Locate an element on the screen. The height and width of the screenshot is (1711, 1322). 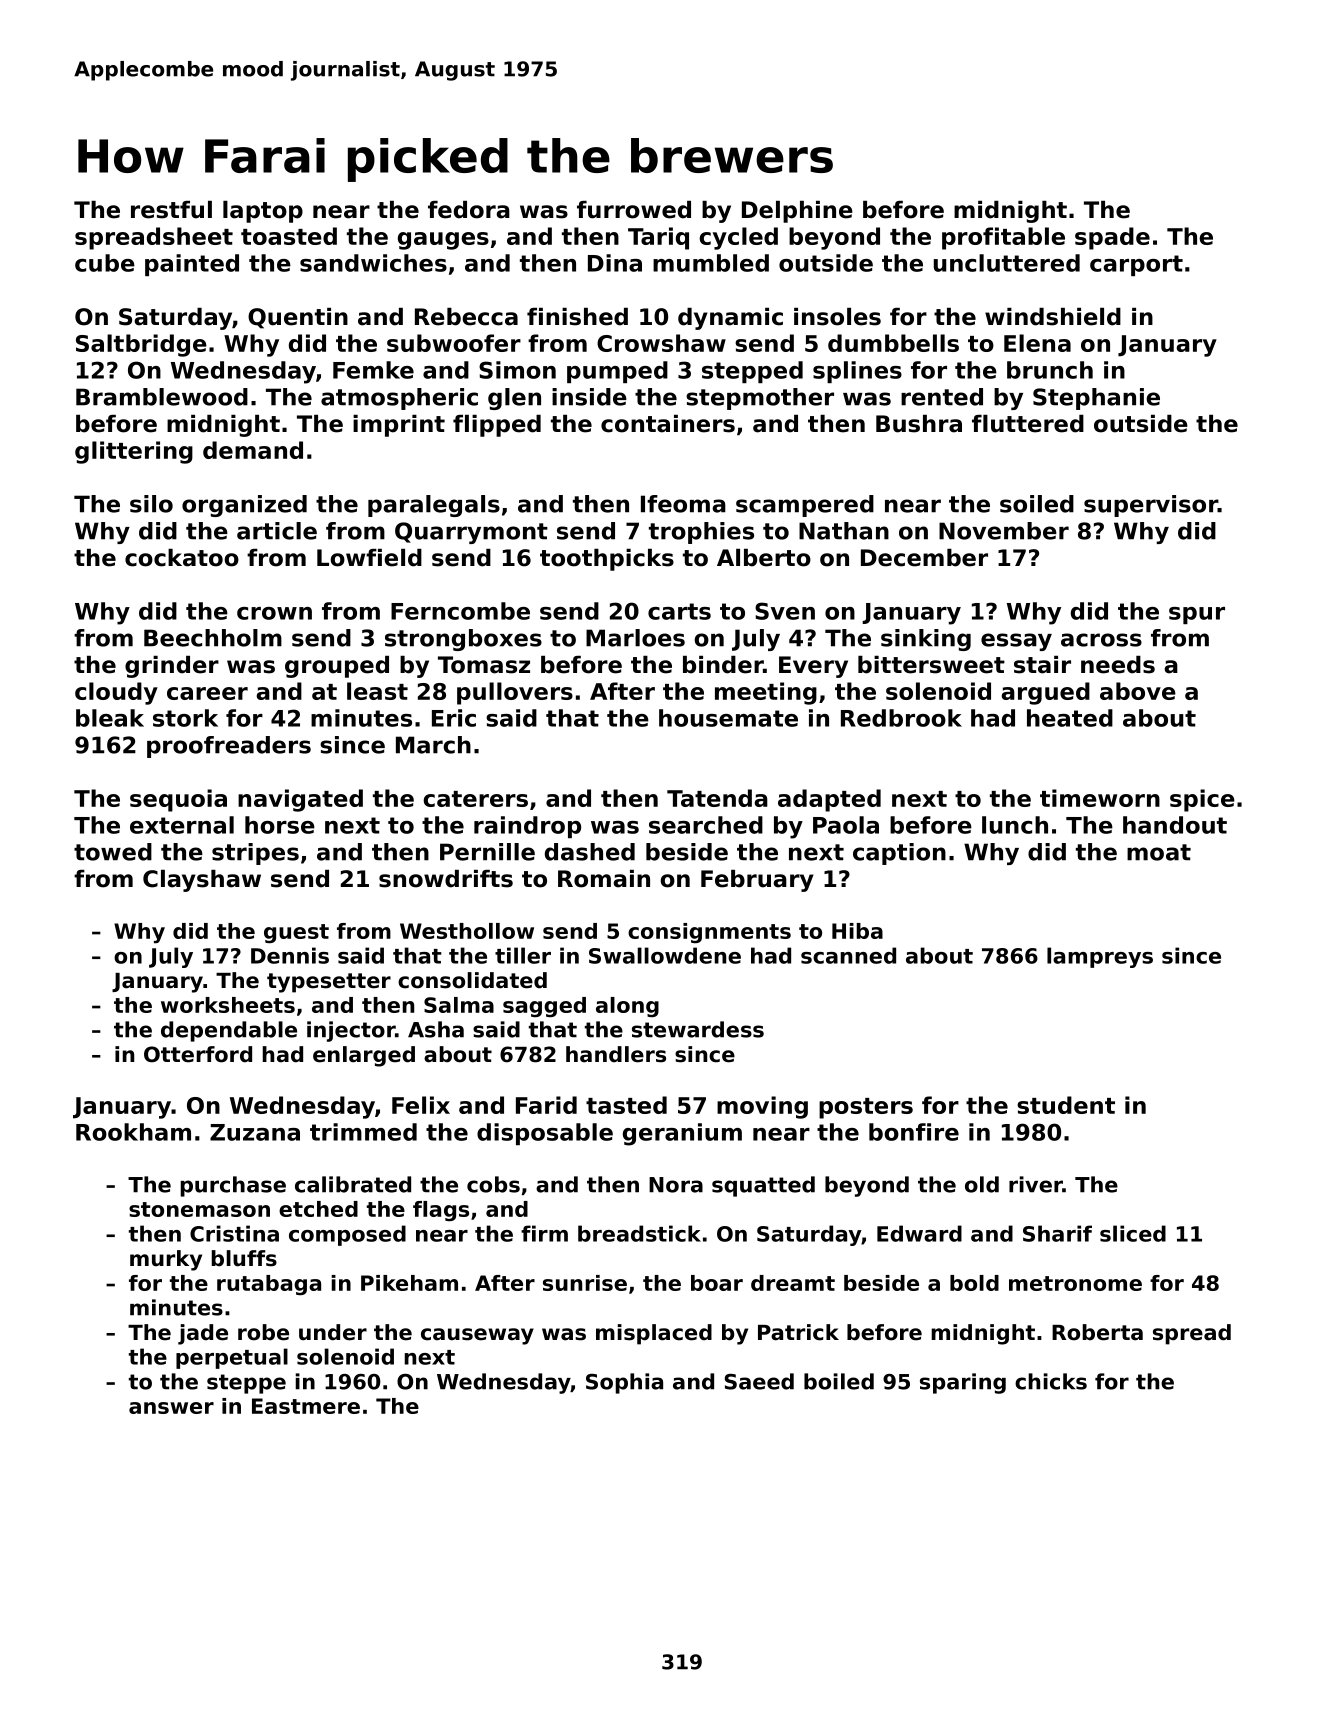
answer is located at coordinates (171, 1408).
